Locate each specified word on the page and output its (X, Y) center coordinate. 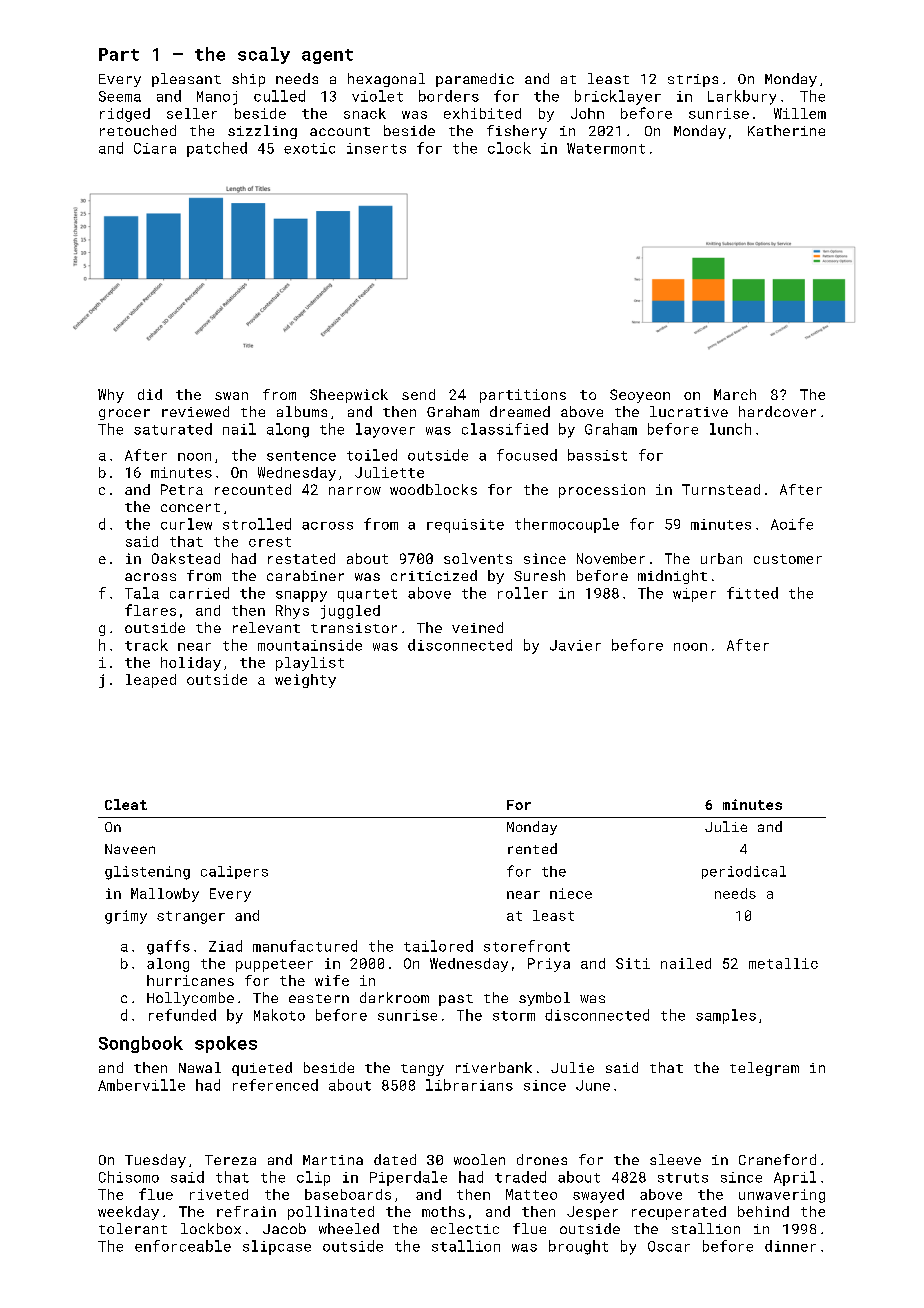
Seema (120, 96)
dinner (790, 1246)
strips (693, 80)
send (418, 394)
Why (111, 396)
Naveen (130, 849)
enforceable (183, 1246)
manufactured (305, 946)
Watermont (606, 148)
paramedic (475, 80)
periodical (744, 872)
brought (578, 1247)
